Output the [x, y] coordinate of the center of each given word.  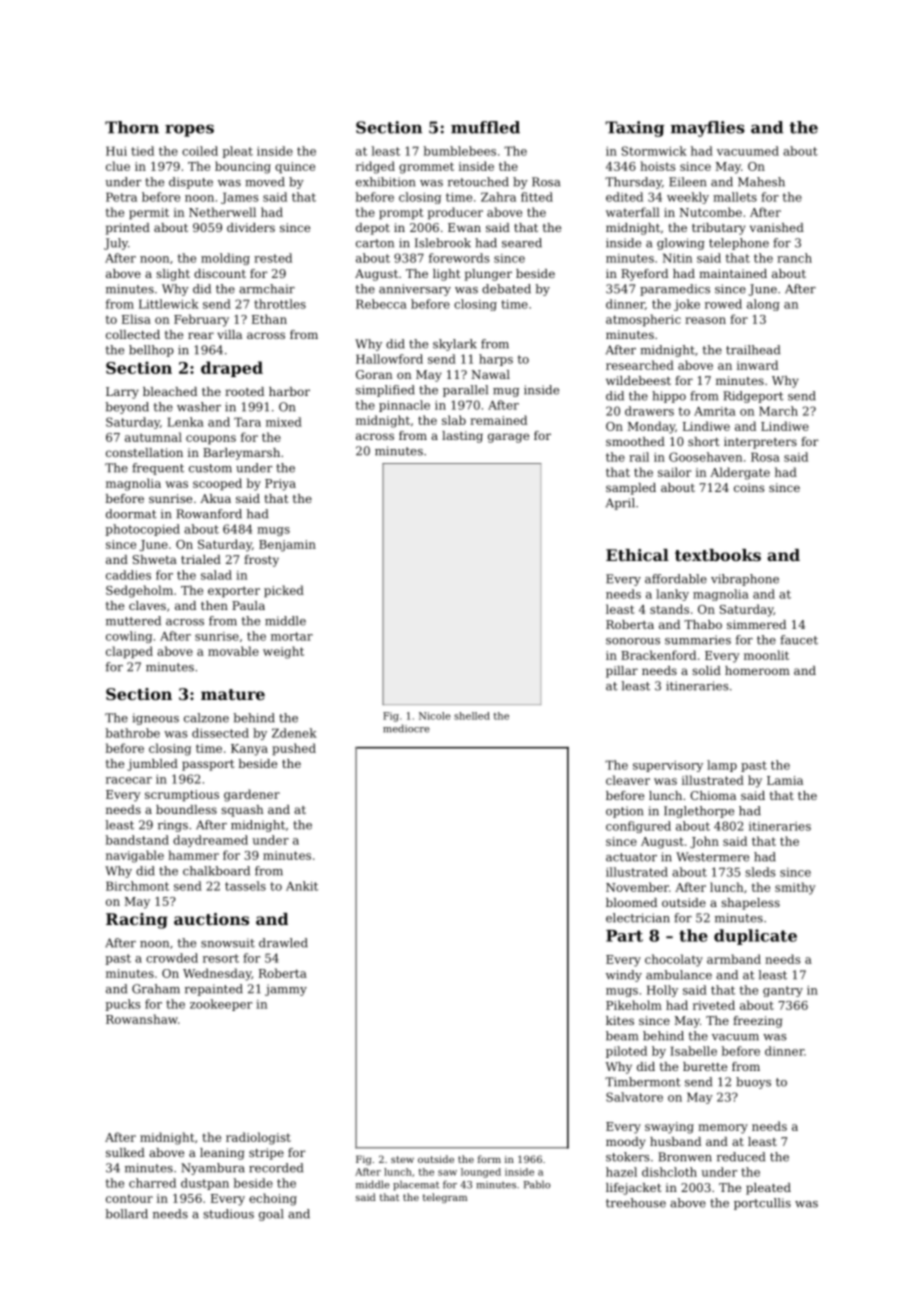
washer [199, 407]
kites [620, 1020]
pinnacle [404, 406]
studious [228, 1214]
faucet [799, 640]
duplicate [755, 937]
